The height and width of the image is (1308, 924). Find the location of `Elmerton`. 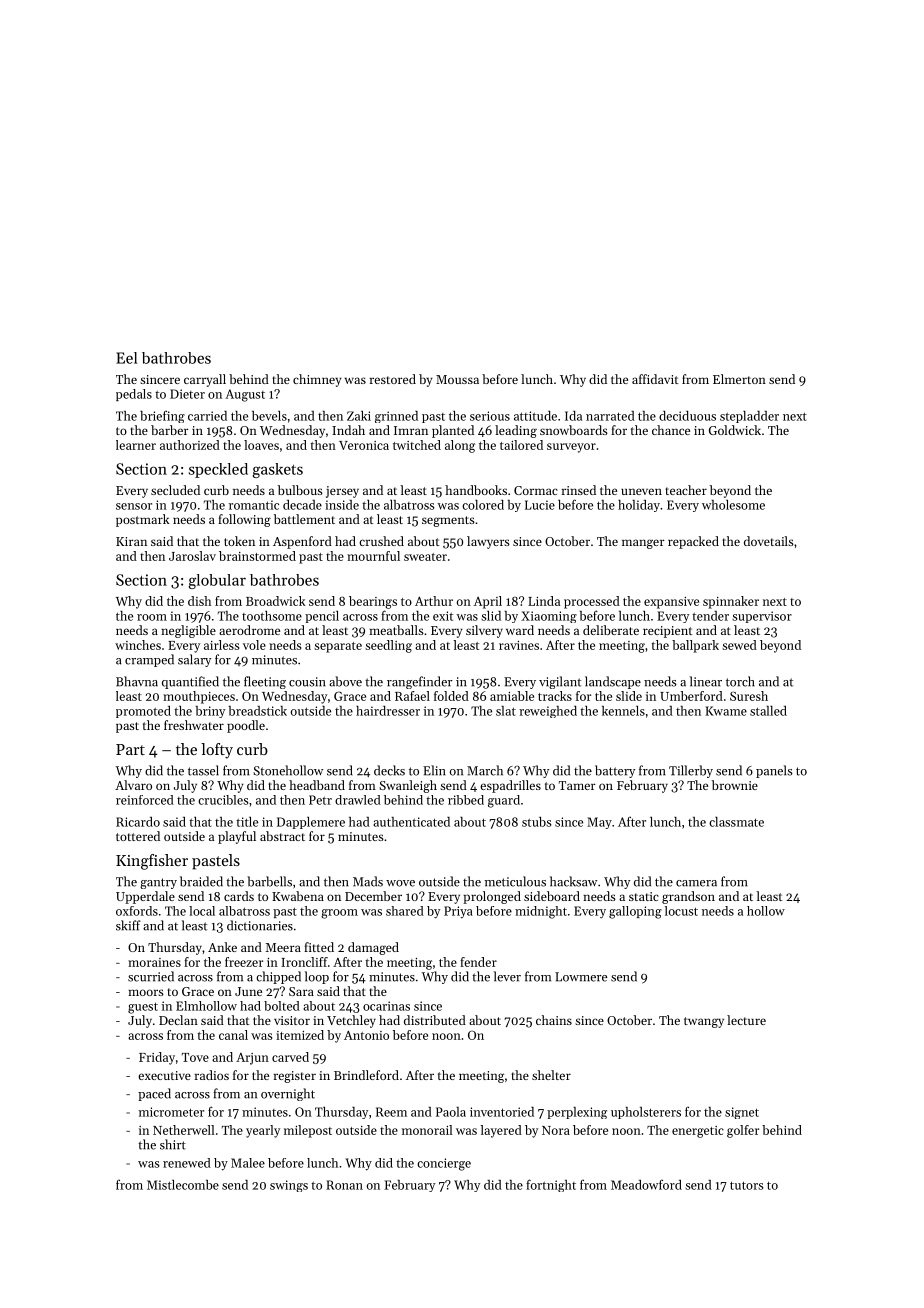

Elmerton is located at coordinates (739, 379).
